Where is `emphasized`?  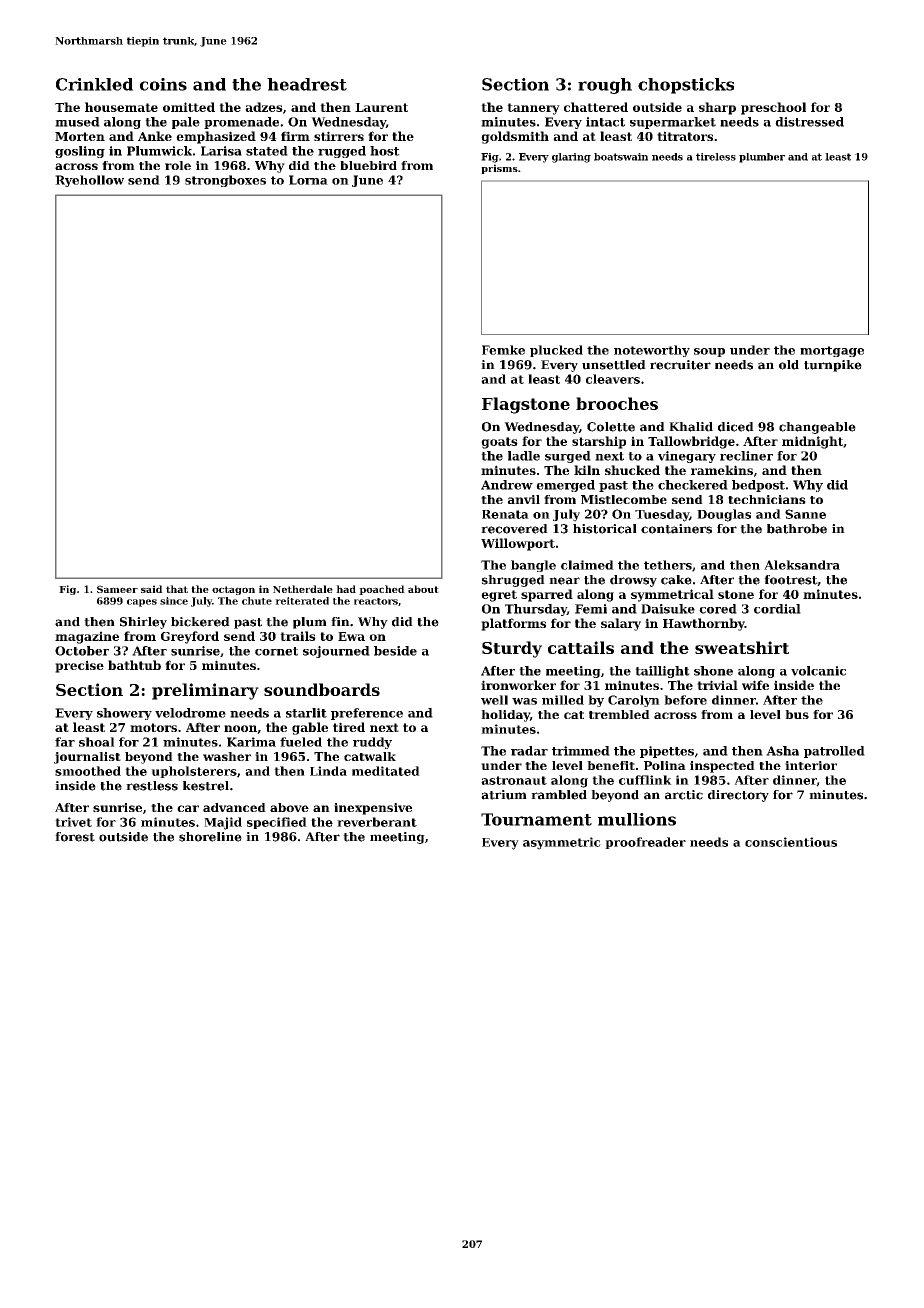
emphasized is located at coordinates (216, 137).
